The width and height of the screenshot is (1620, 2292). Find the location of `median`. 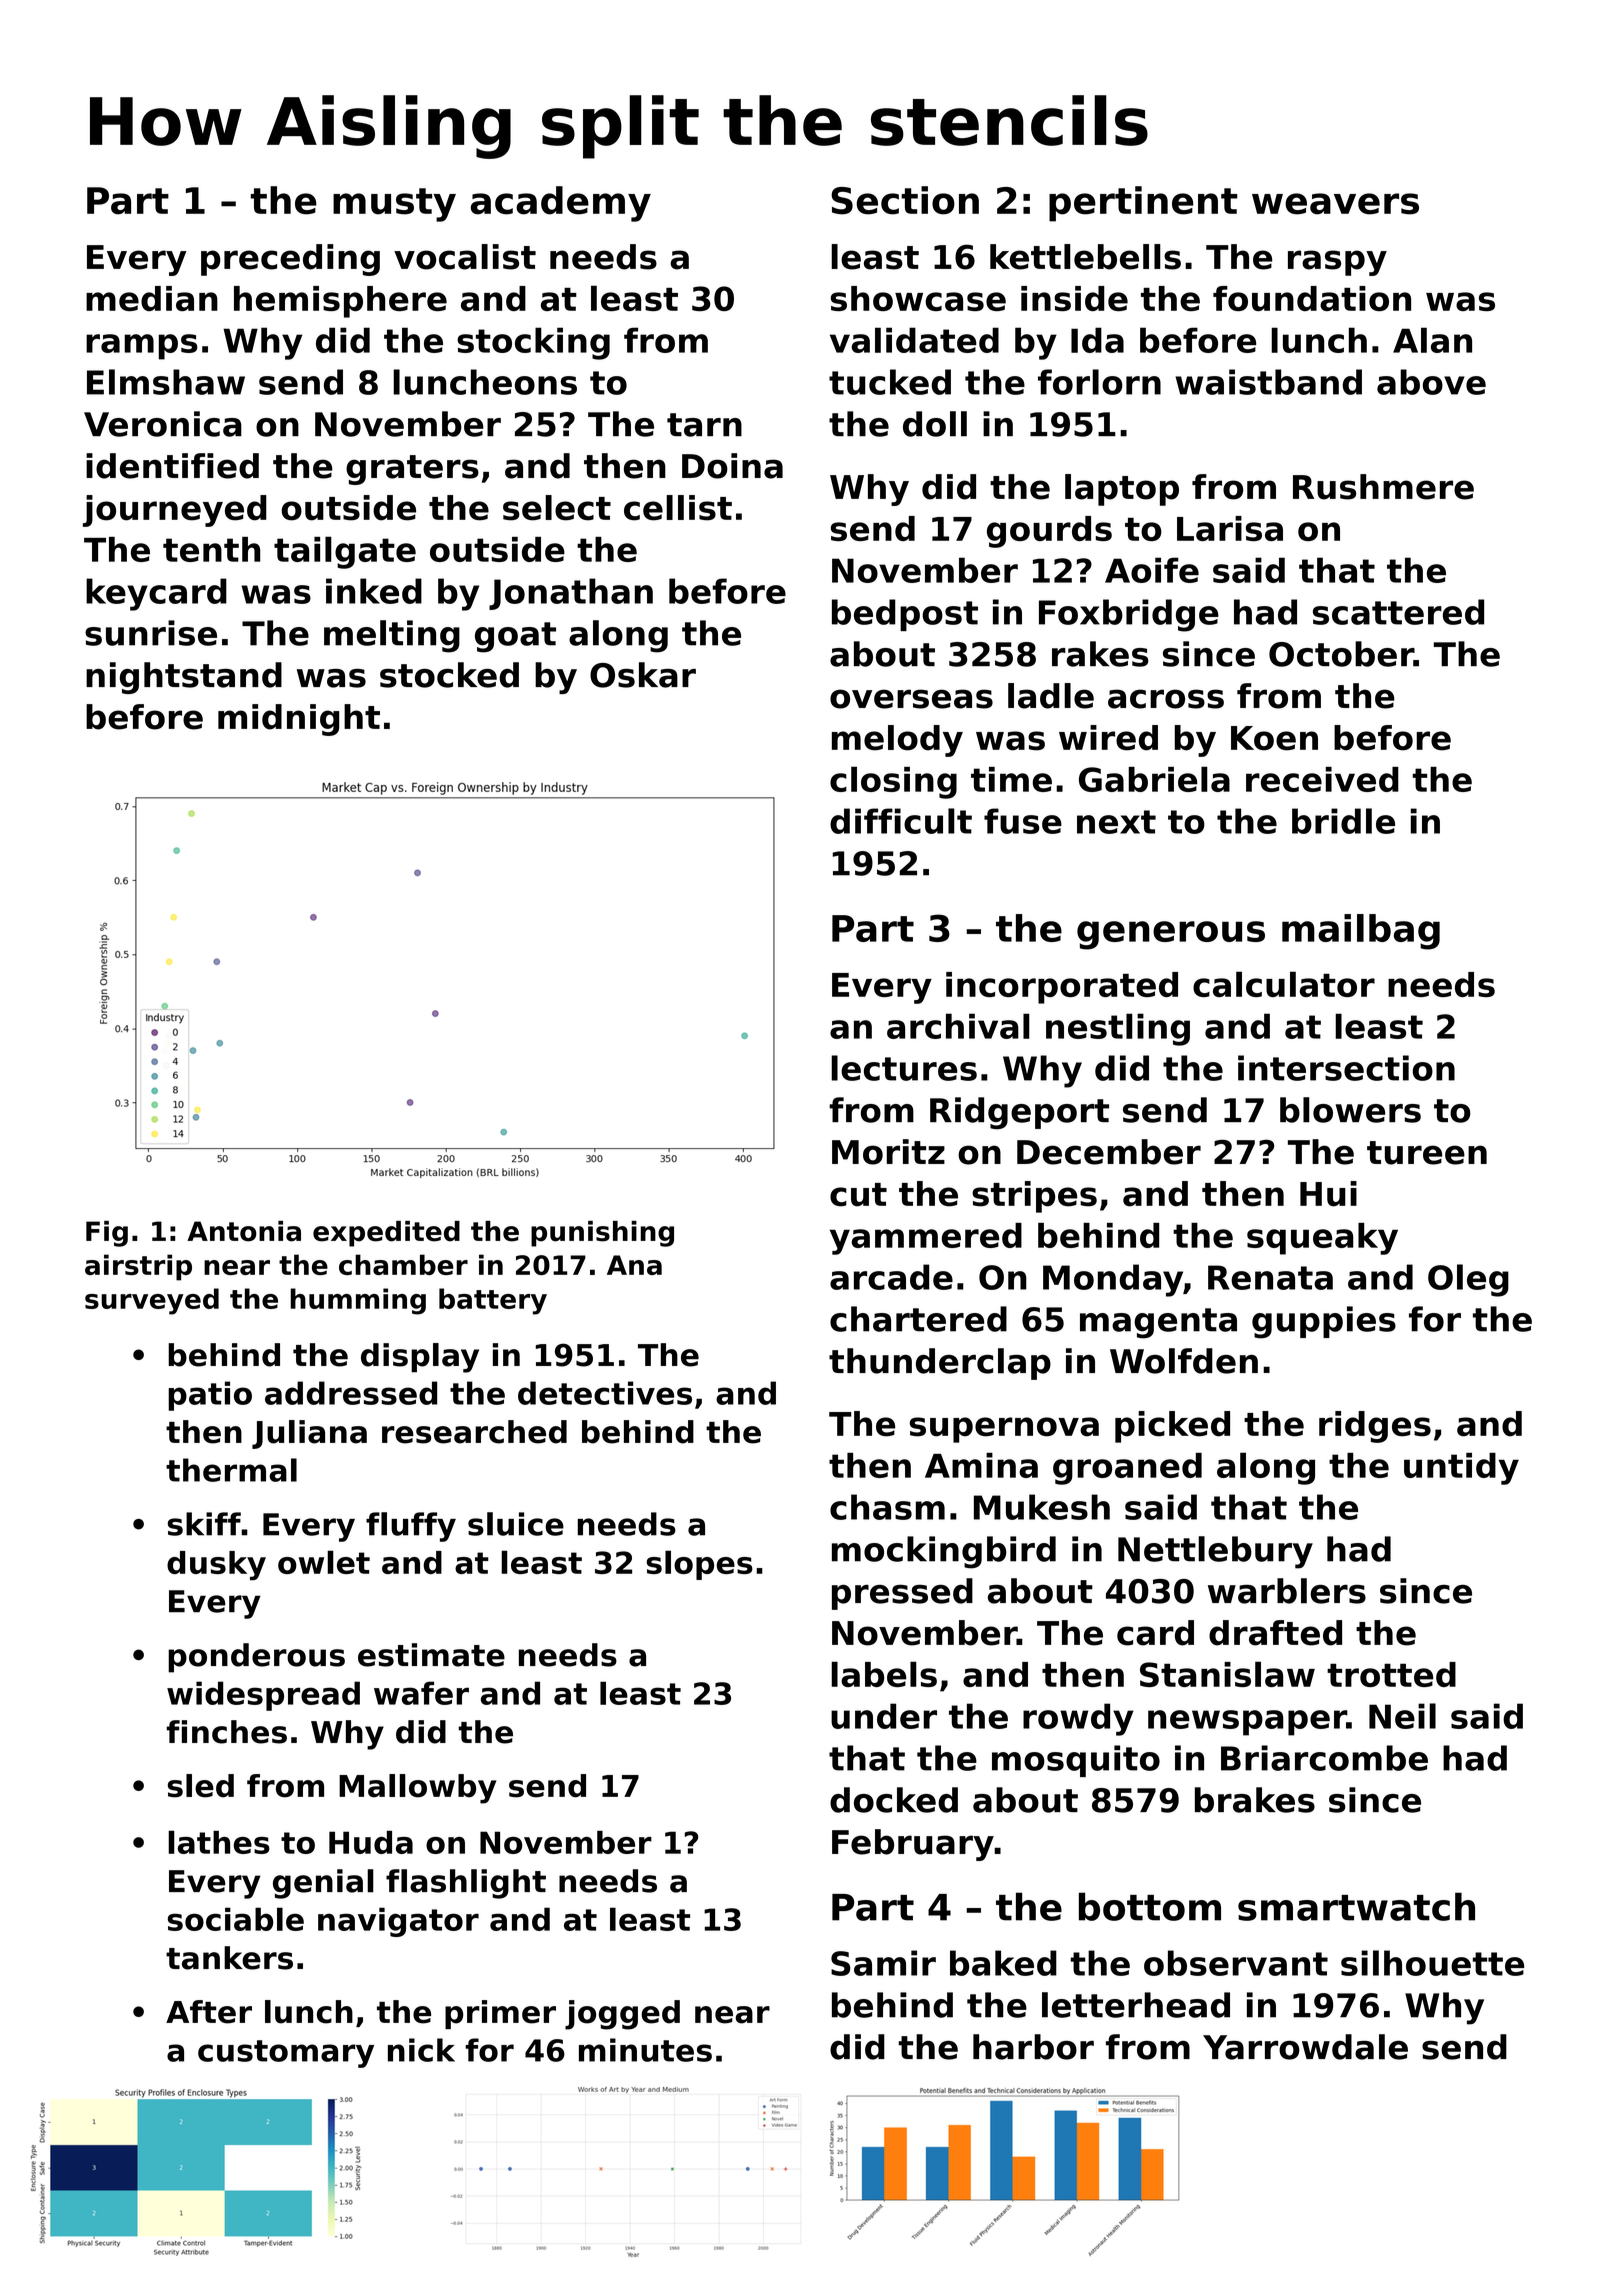

median is located at coordinates (152, 298).
